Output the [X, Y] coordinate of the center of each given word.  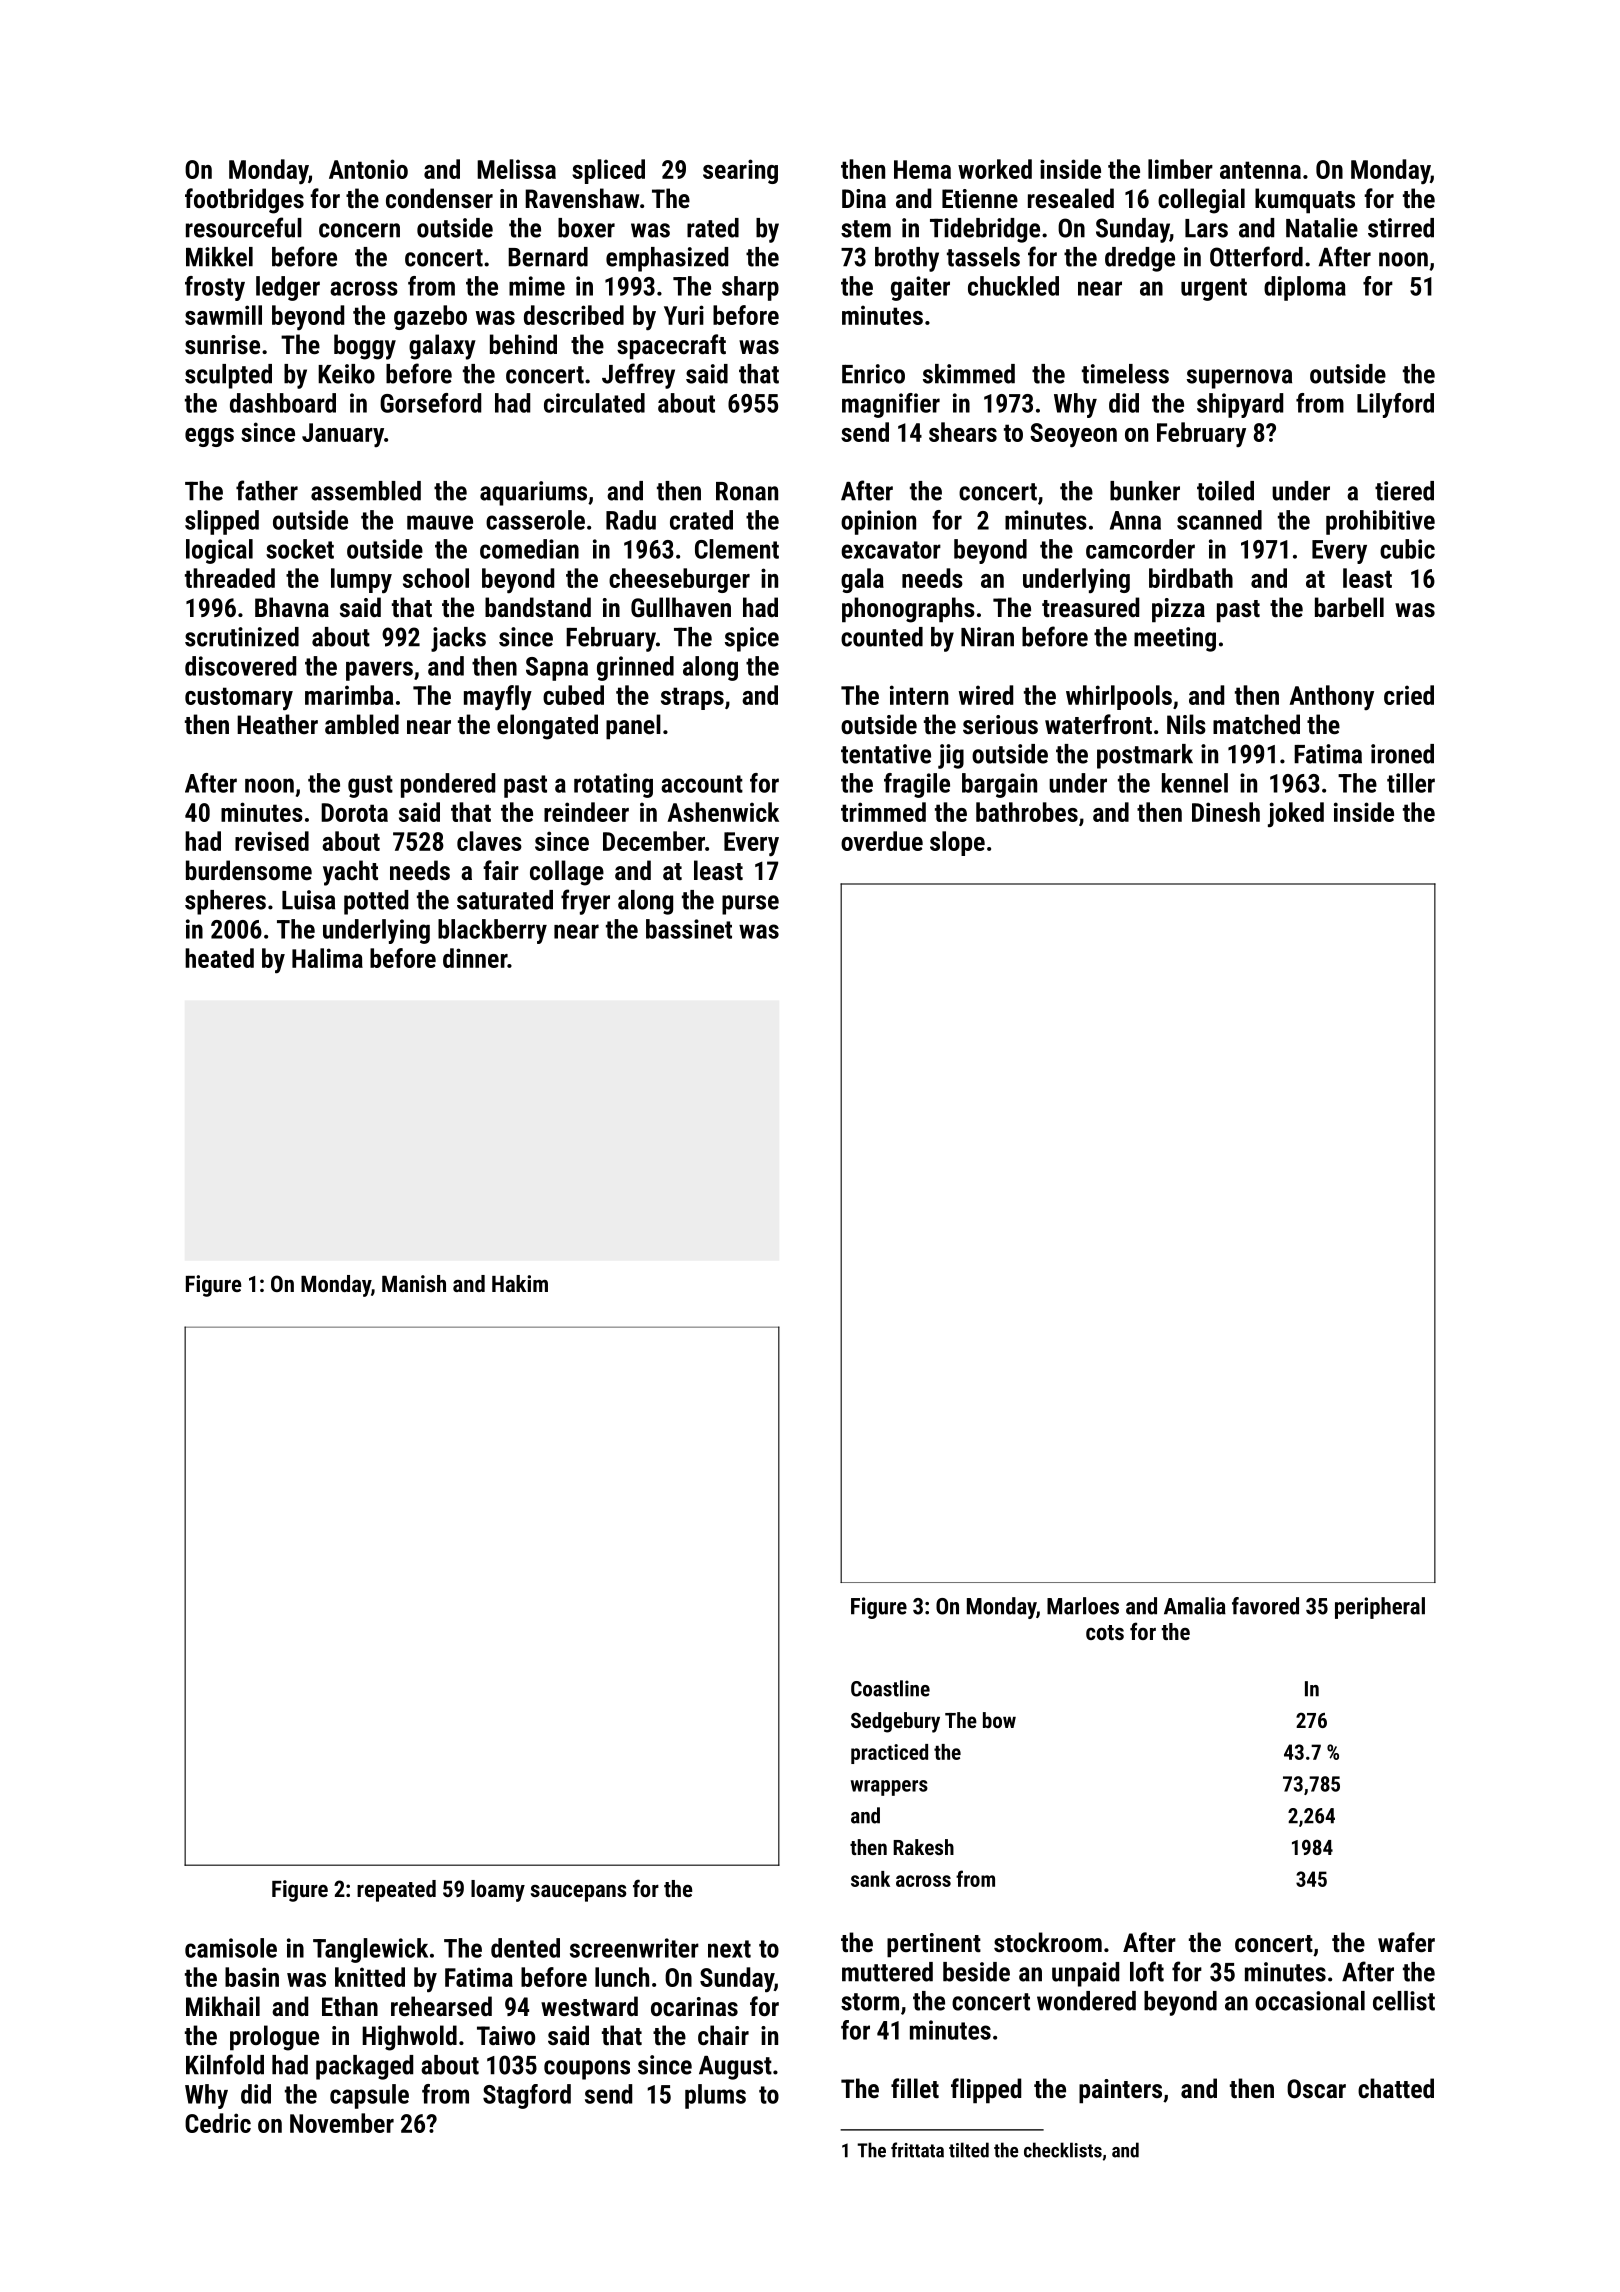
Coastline [890, 1688]
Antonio [368, 169]
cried [1409, 695]
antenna [1260, 170]
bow [999, 1720]
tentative [886, 754]
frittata [917, 2150]
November [342, 2123]
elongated [547, 727]
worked [995, 169]
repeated [396, 1891]
